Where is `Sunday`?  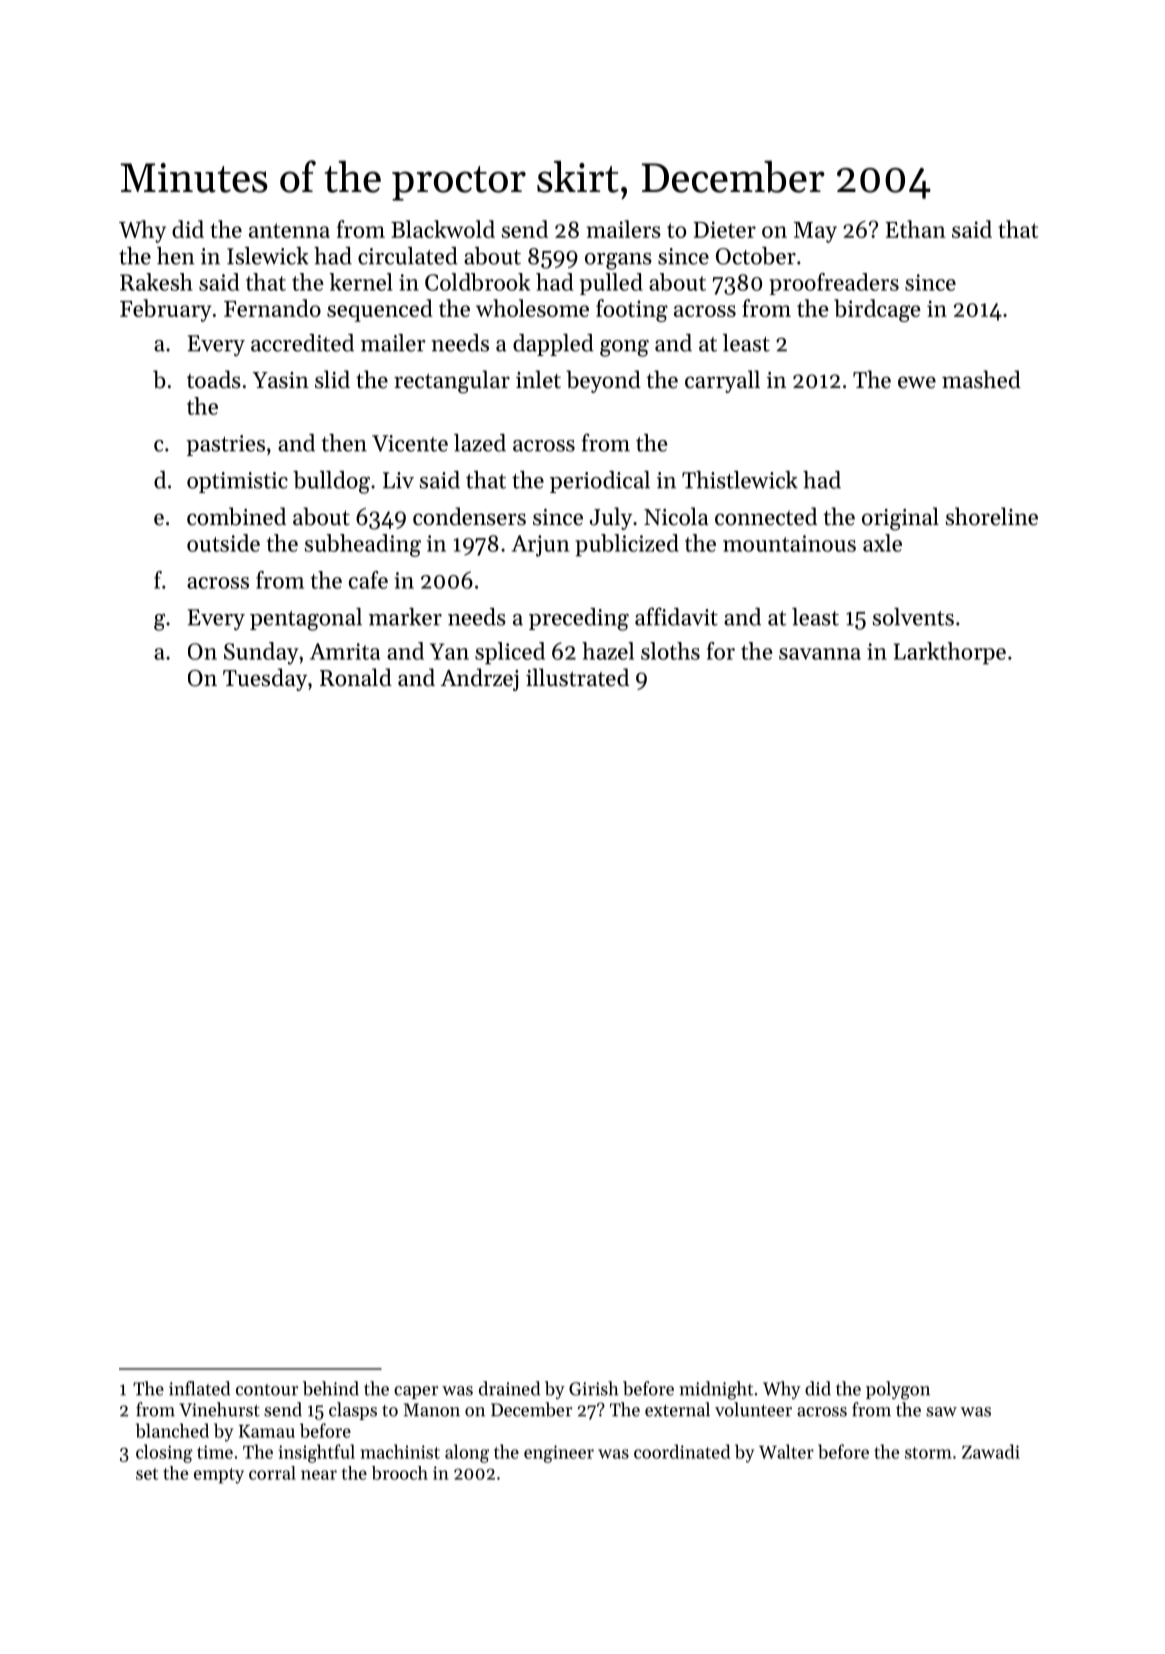
Sunday is located at coordinates (261, 653).
